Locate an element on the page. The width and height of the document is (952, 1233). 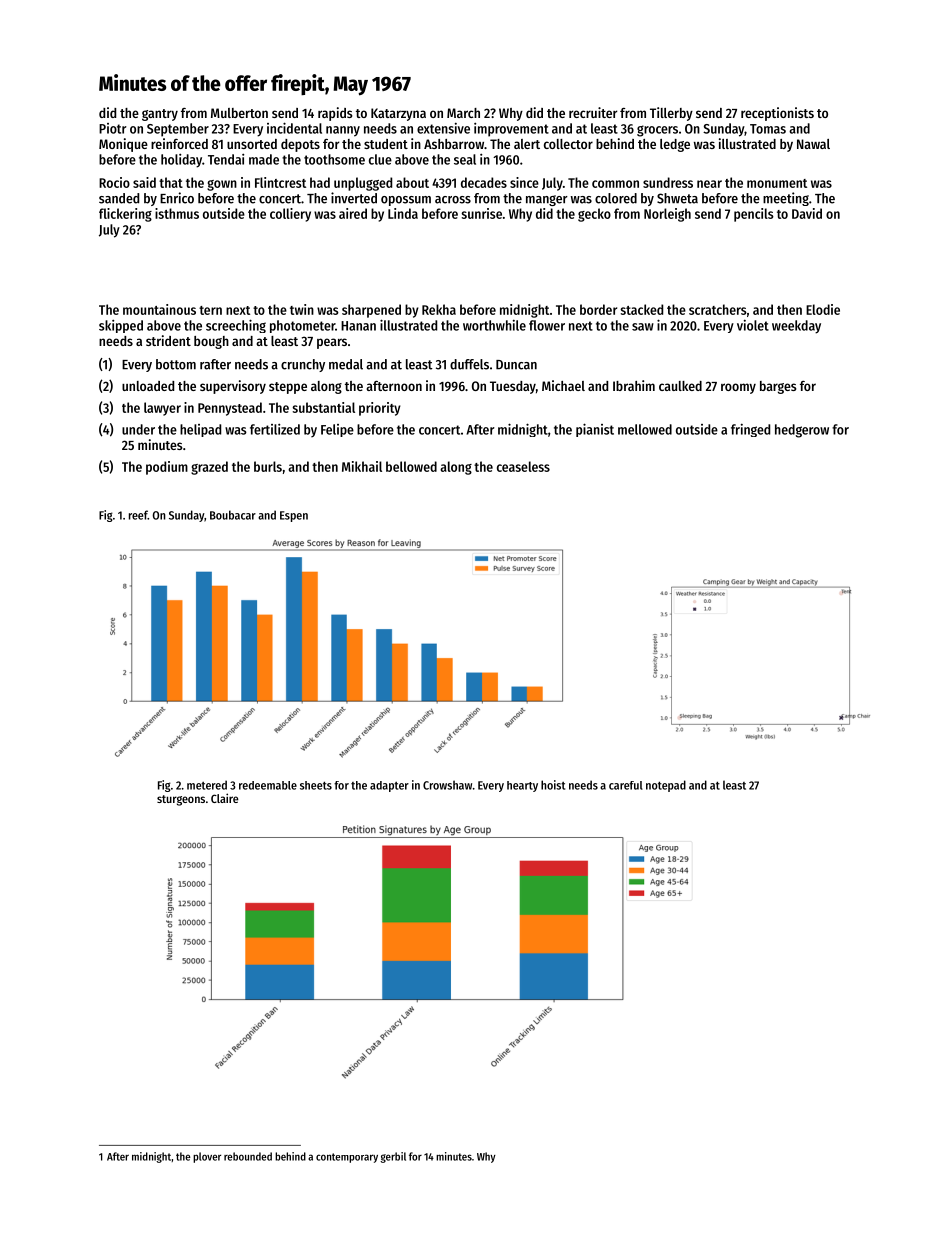
Espen is located at coordinates (294, 516).
